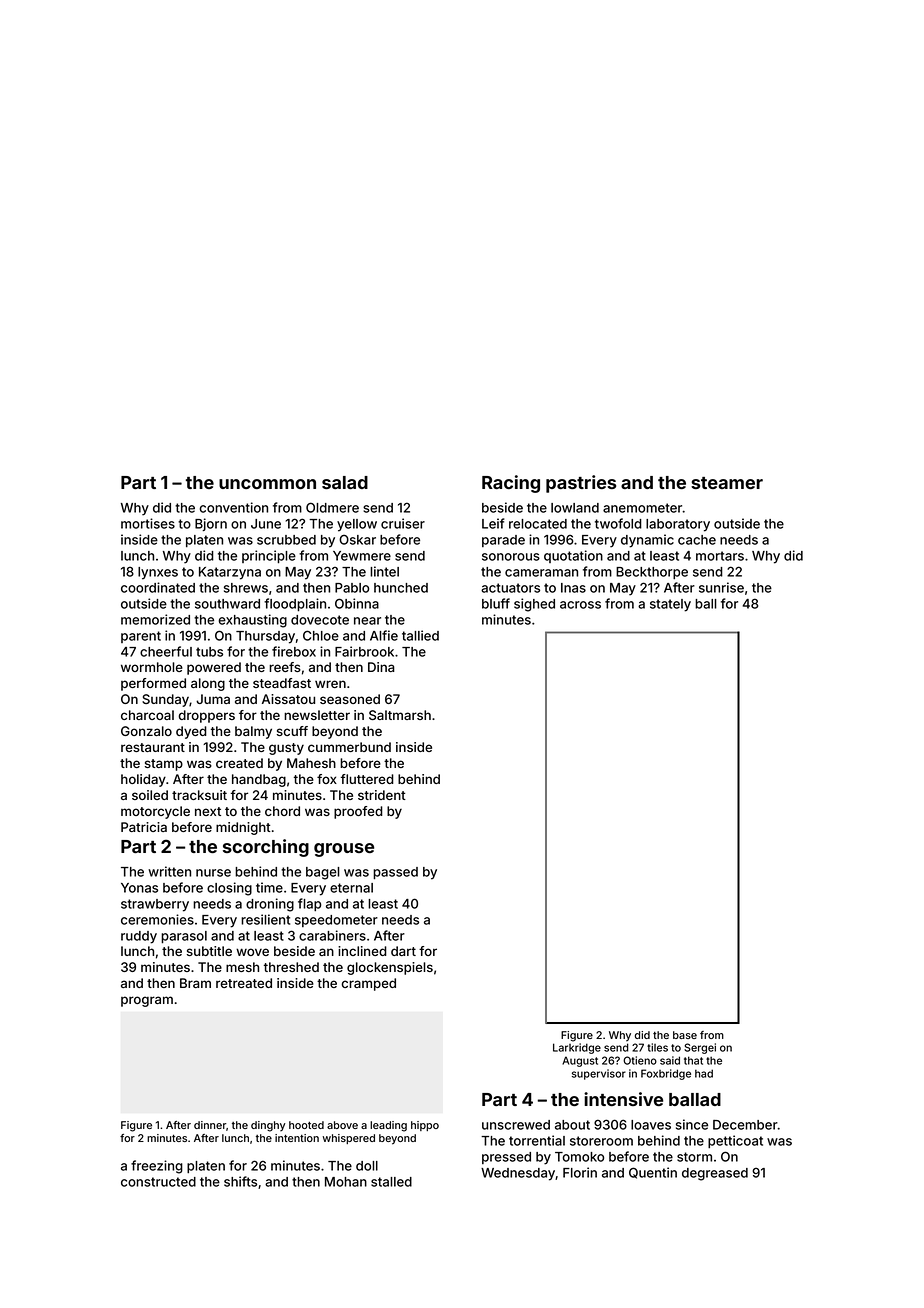  I want to click on balmy, so click(253, 732).
